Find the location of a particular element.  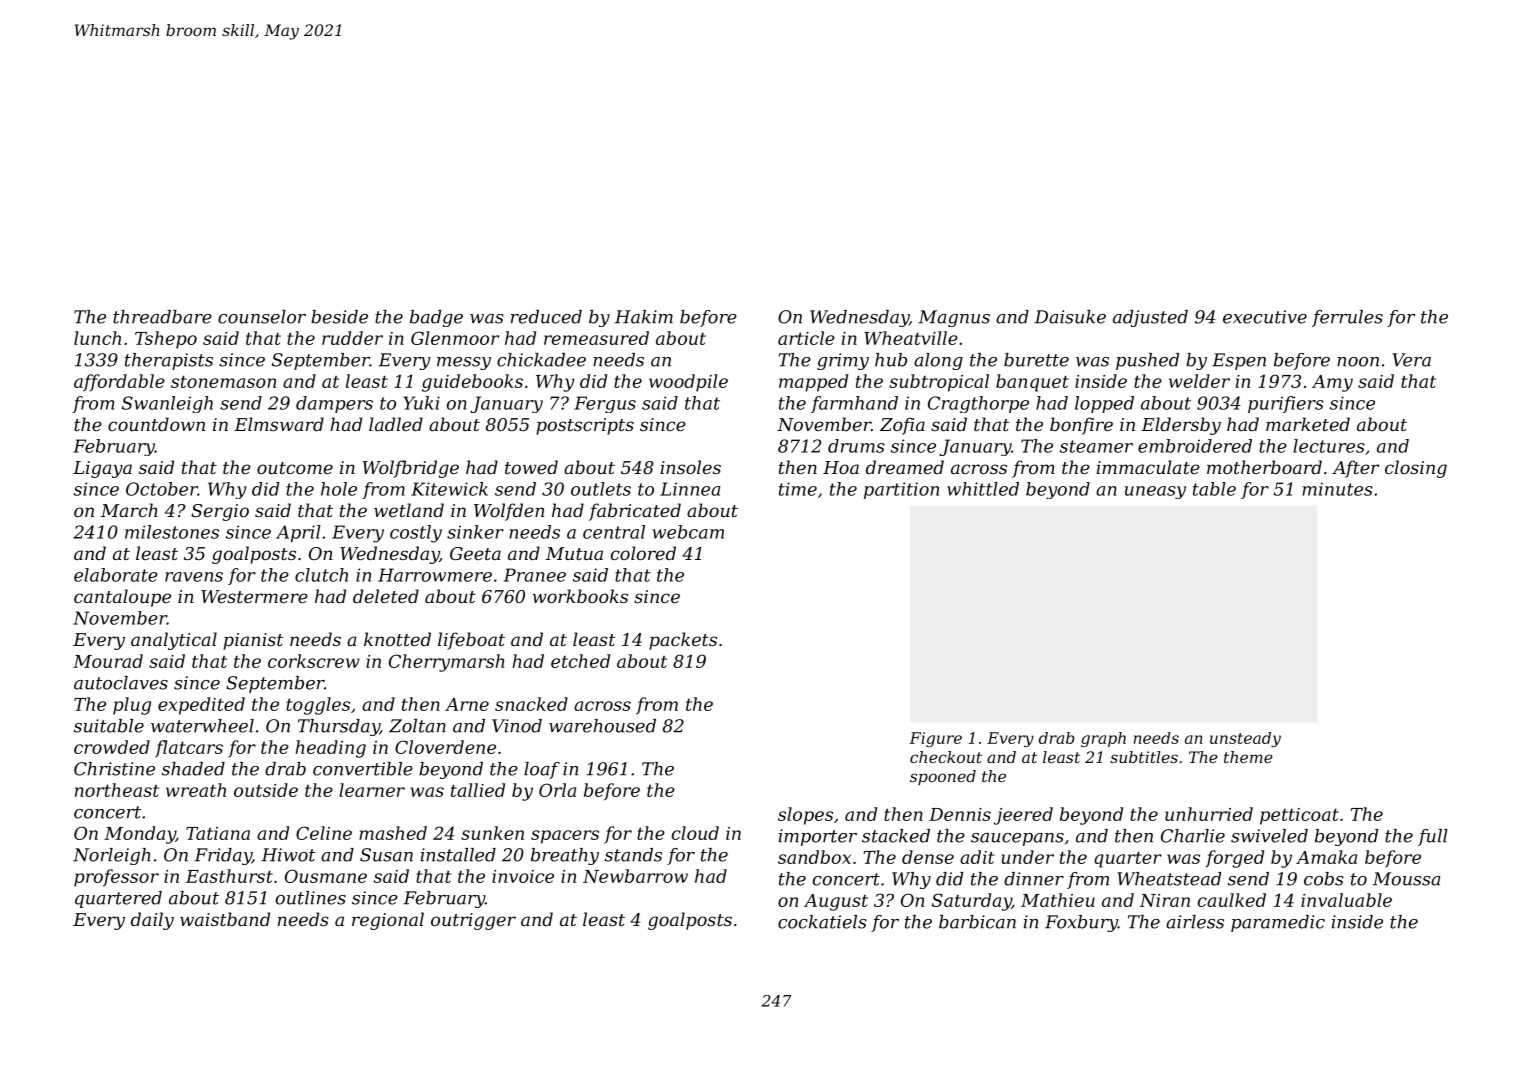

analytical is located at coordinates (174, 641).
